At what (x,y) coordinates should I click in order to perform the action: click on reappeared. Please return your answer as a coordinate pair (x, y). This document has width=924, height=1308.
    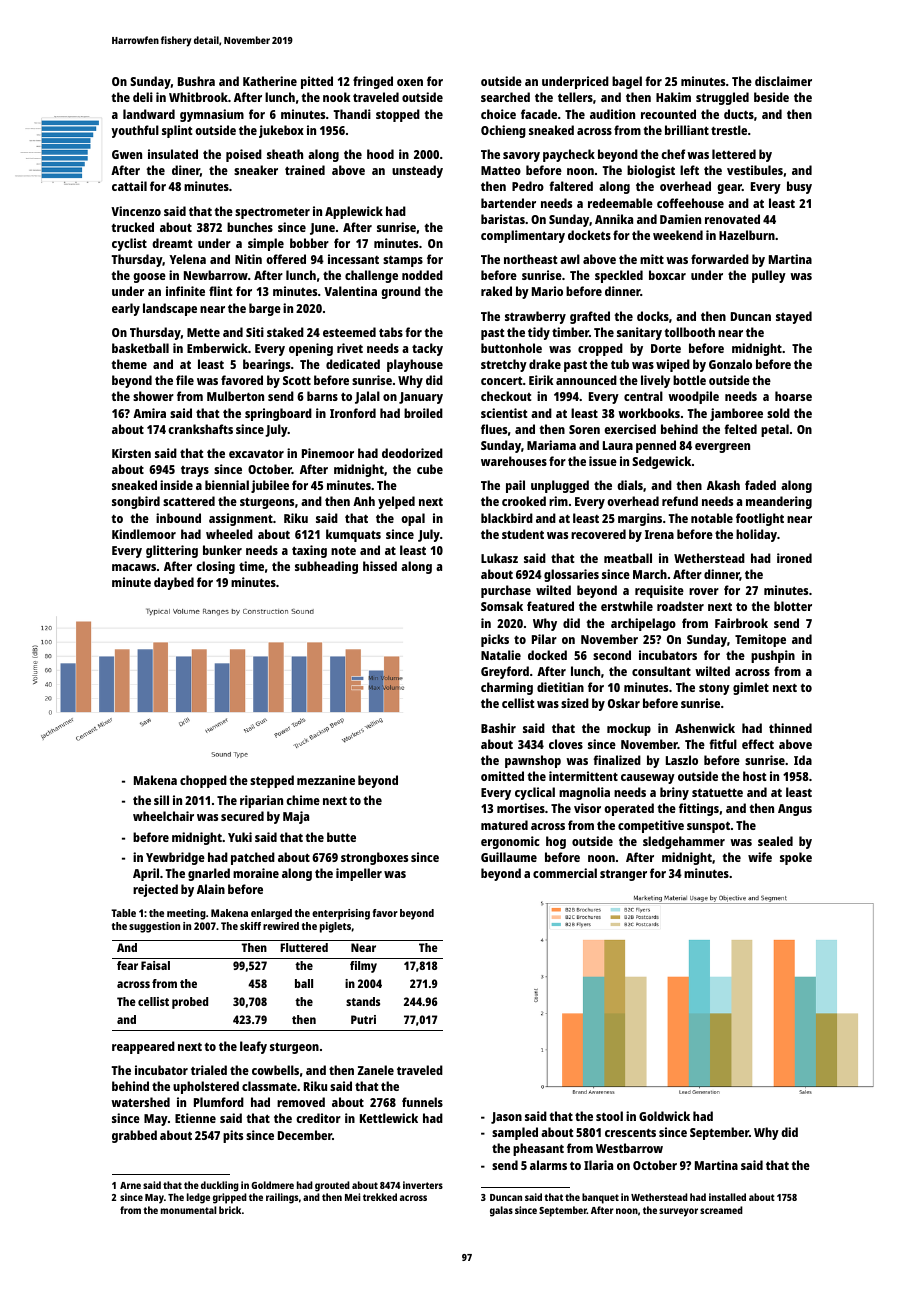
    Looking at the image, I should click on (143, 1047).
